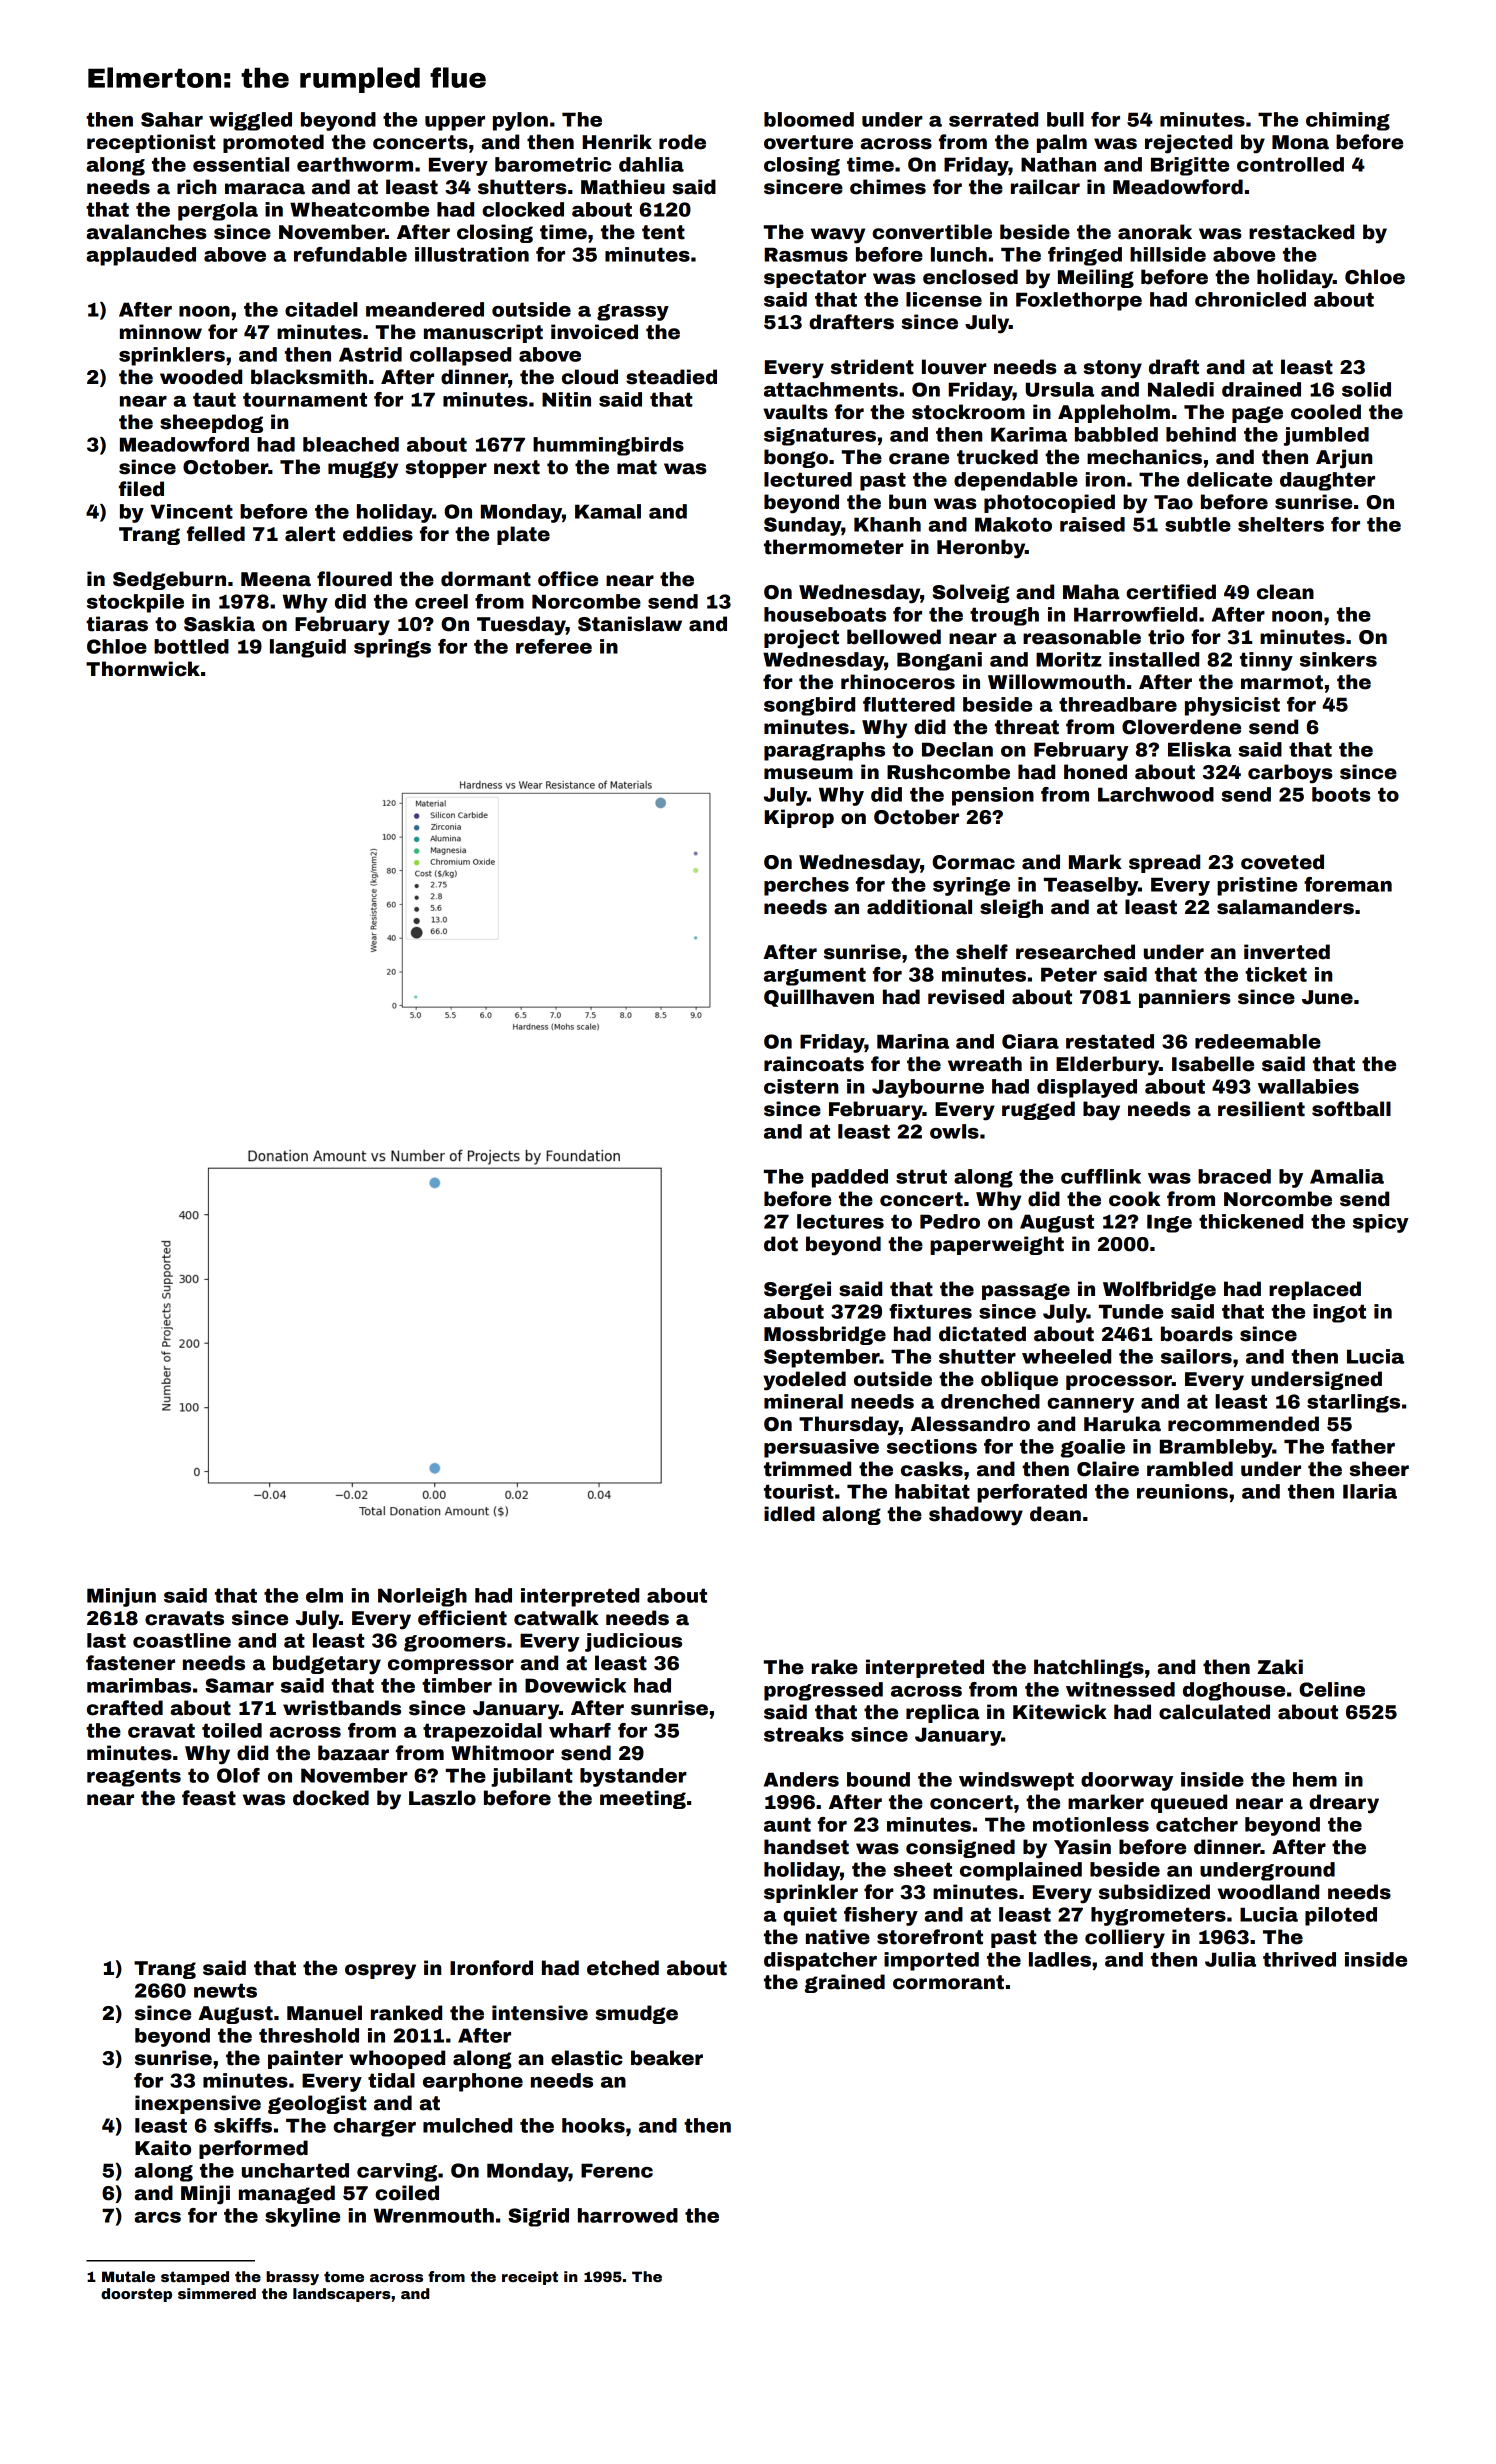  Describe the element at coordinates (232, 1730) in the document. I see `toiled` at that location.
